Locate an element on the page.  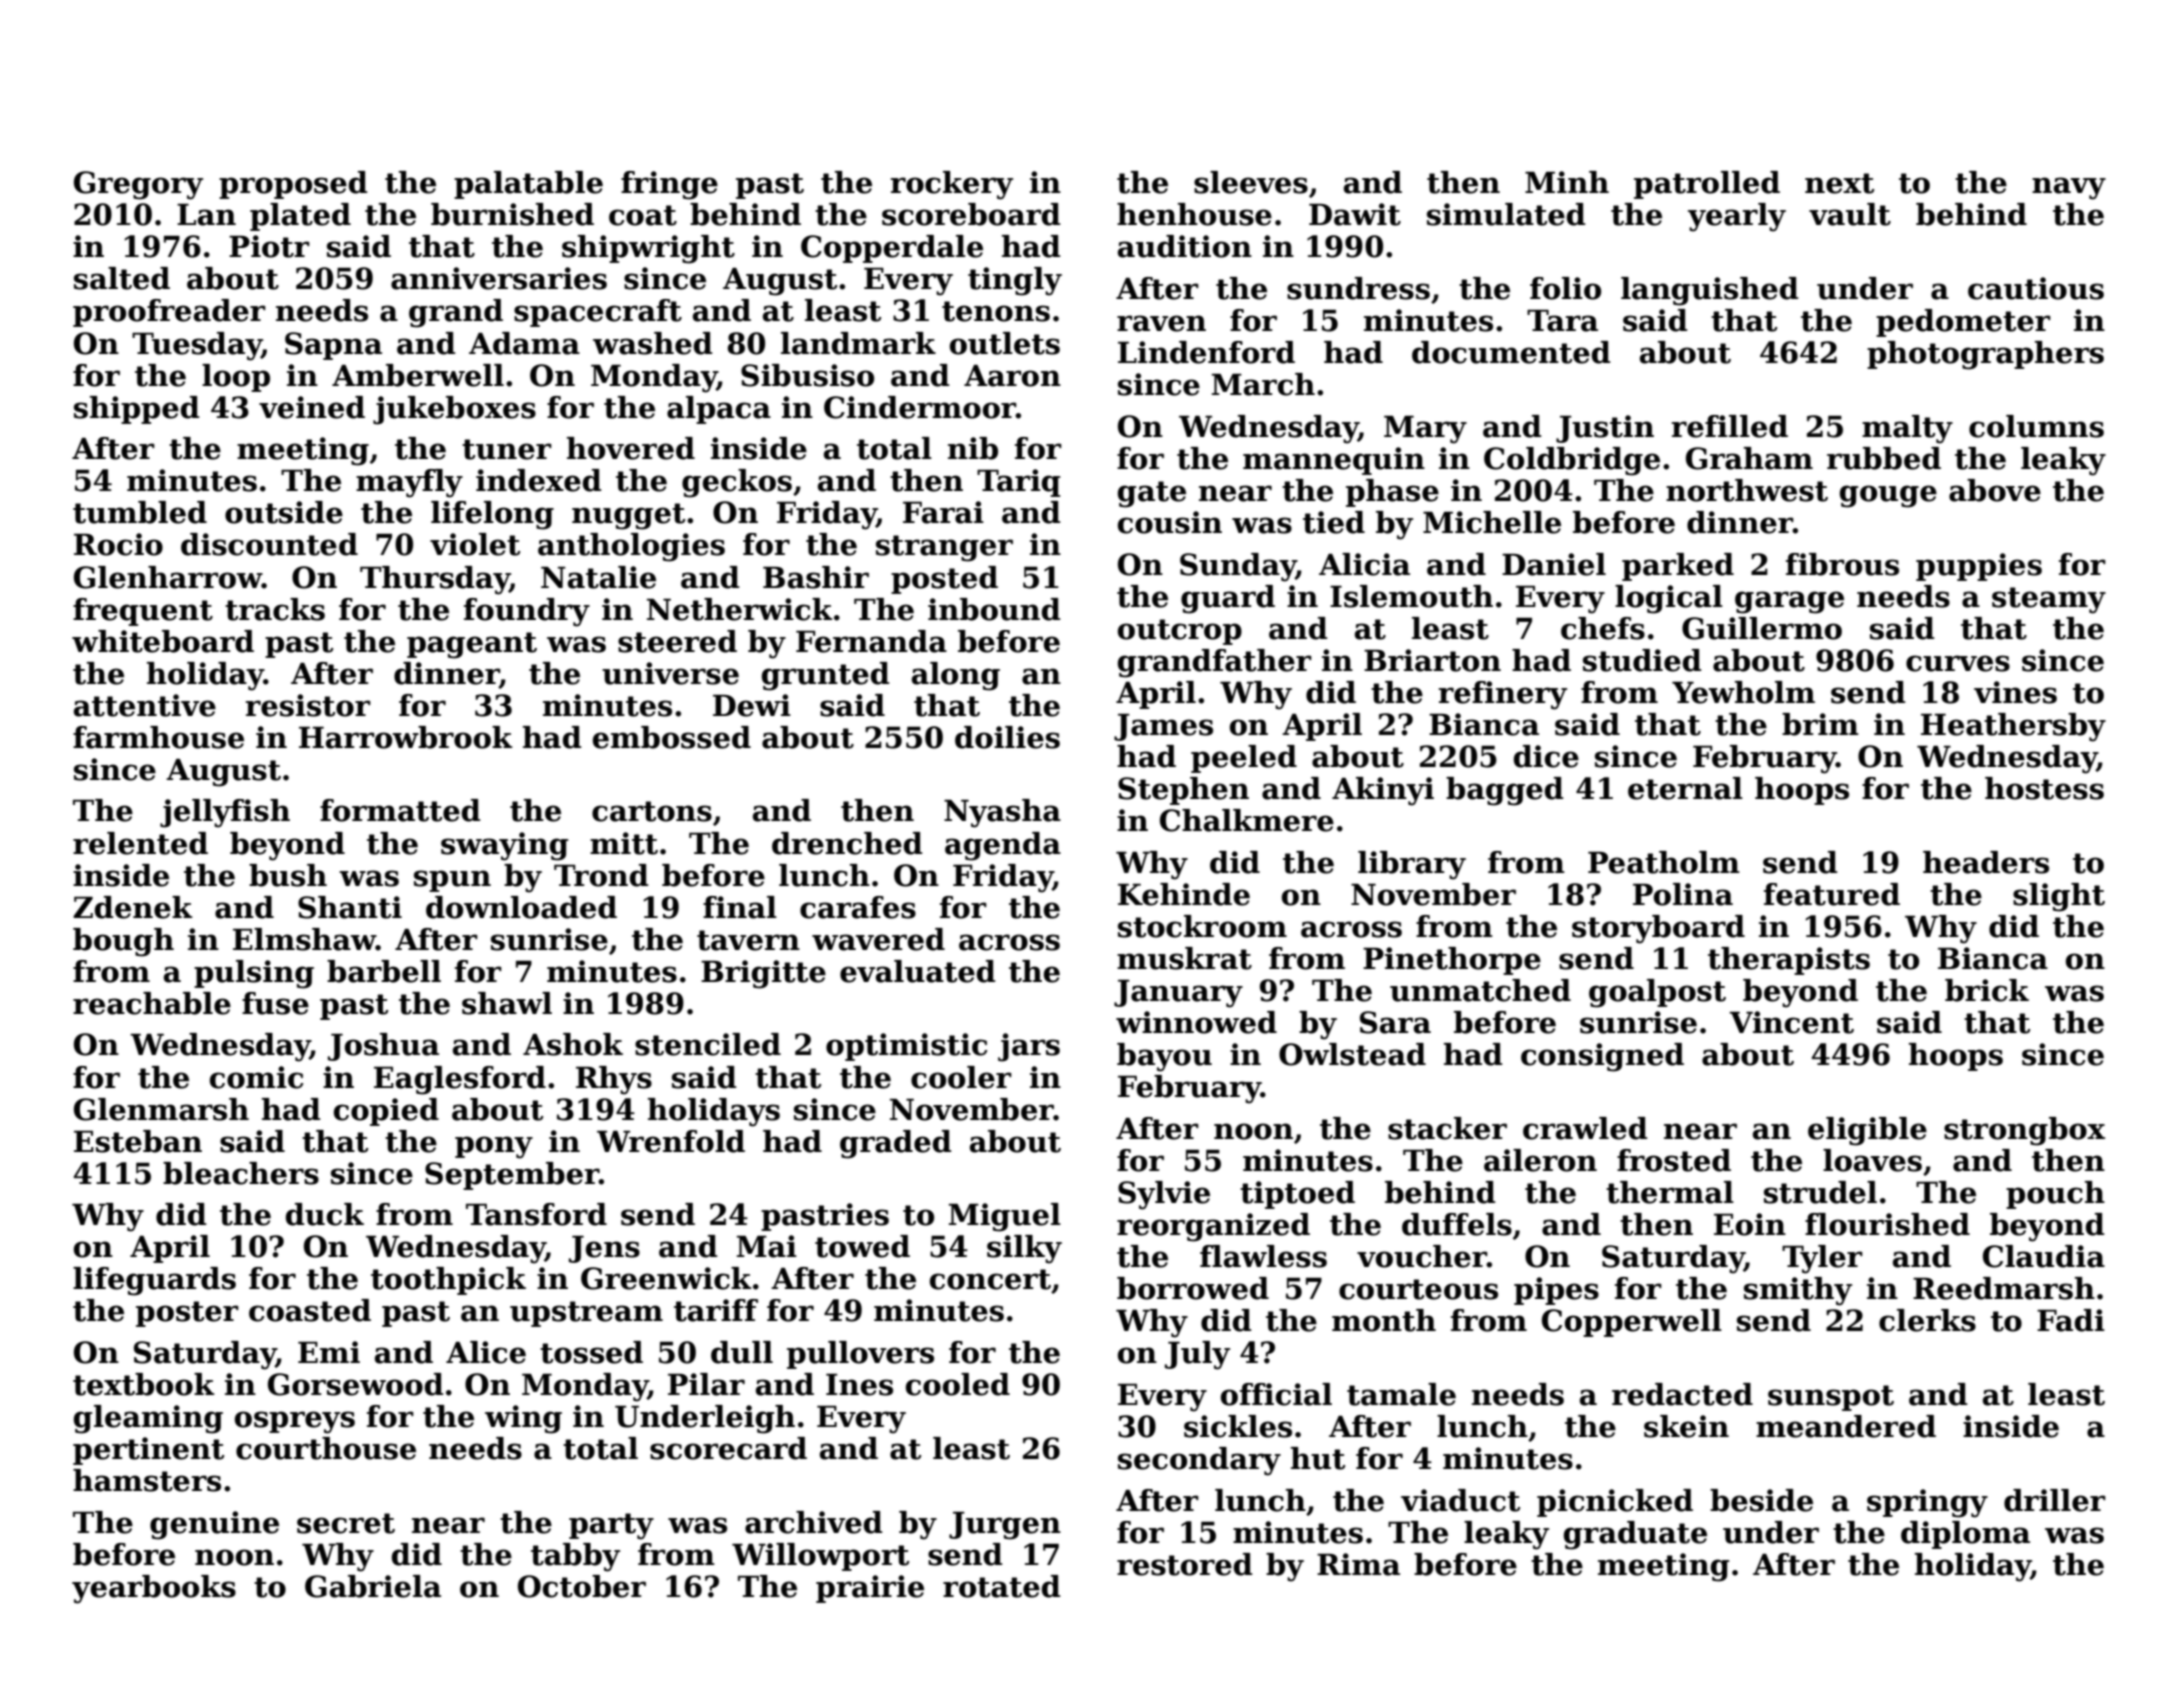
brim is located at coordinates (1820, 724).
